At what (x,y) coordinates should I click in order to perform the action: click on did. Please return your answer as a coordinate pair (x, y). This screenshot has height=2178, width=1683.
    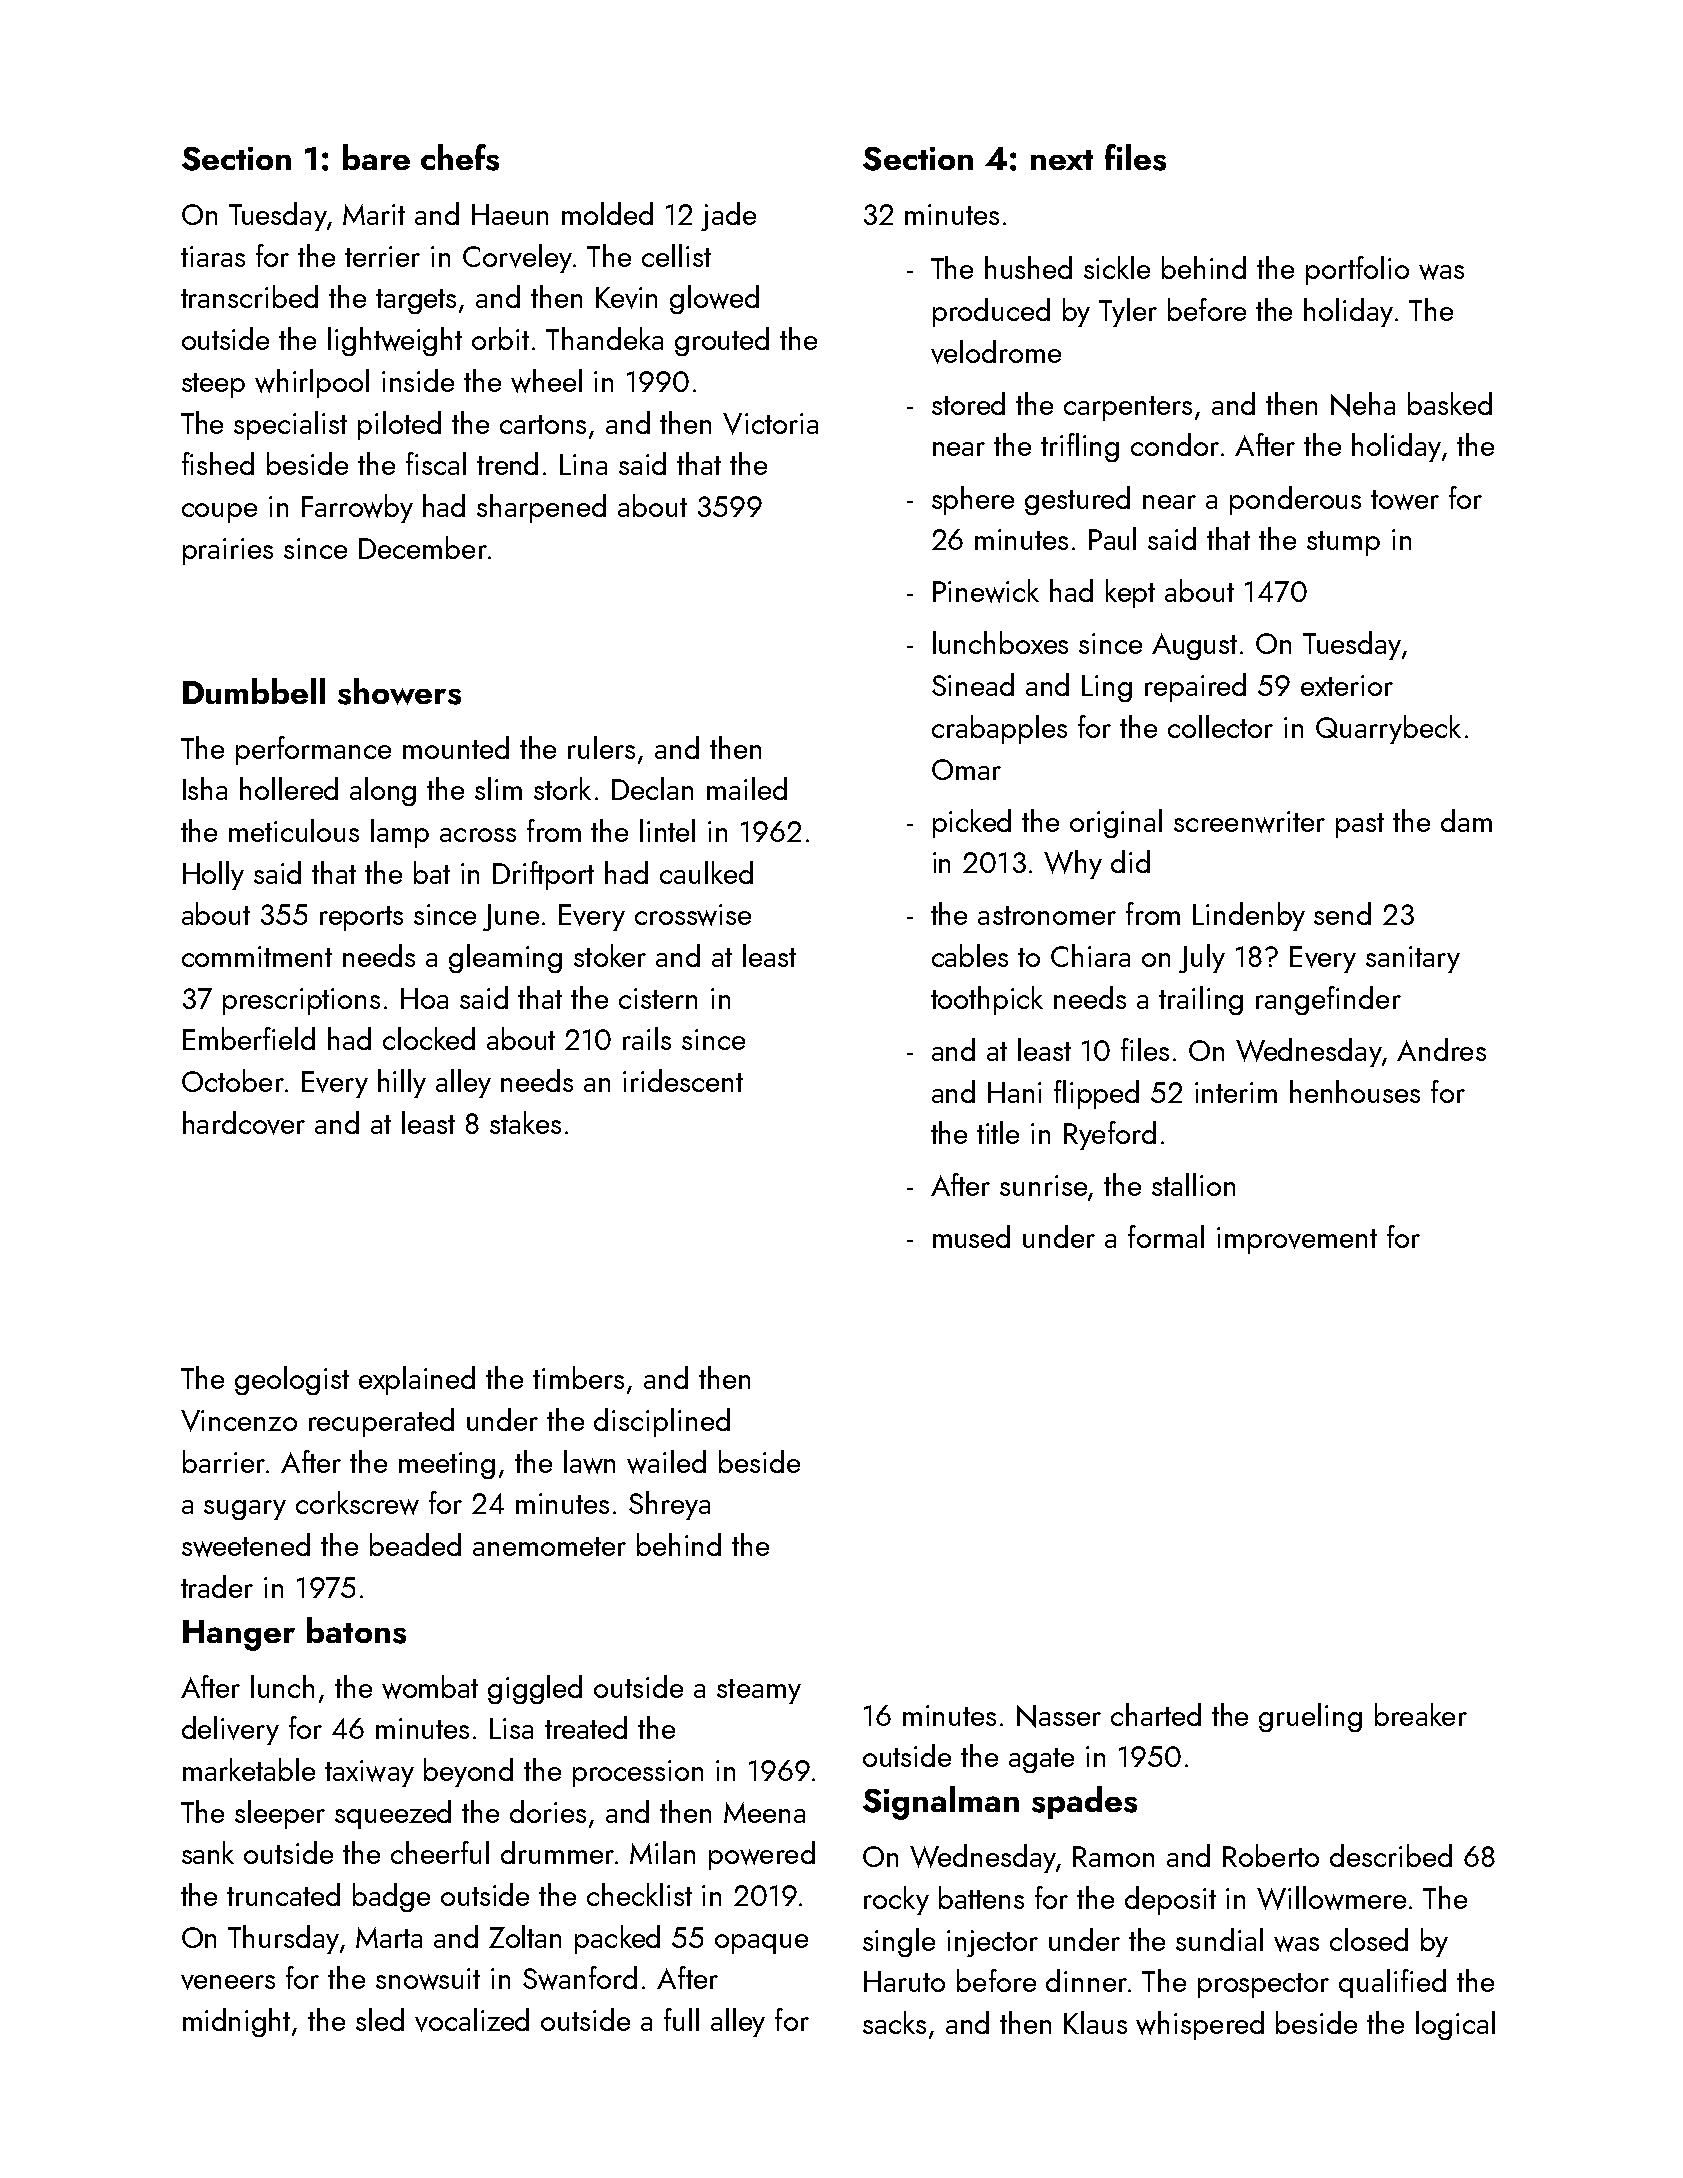
    Looking at the image, I should click on (1130, 861).
